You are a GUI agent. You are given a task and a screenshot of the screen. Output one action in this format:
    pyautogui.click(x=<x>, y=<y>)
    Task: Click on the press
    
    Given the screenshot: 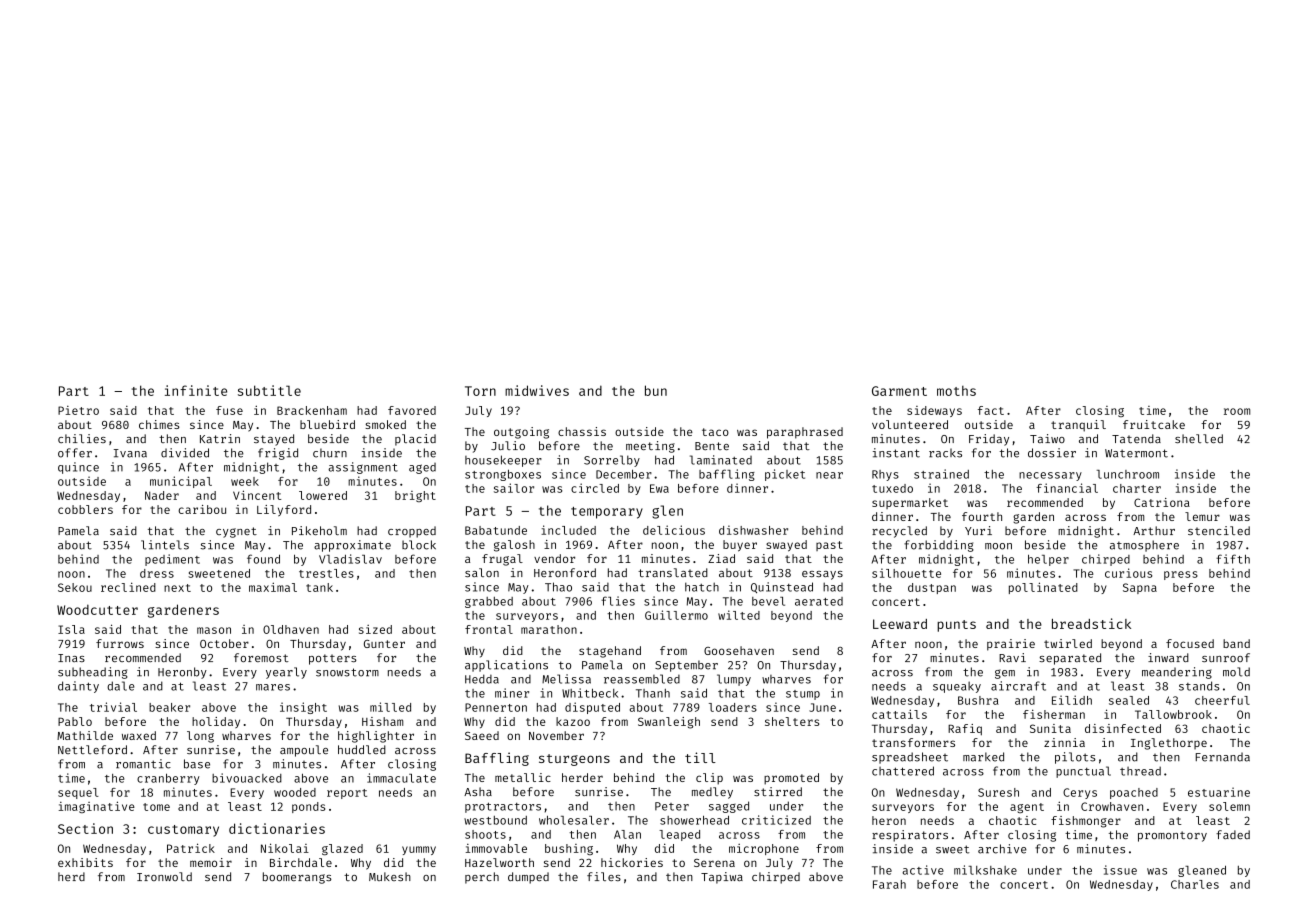 What is the action you would take?
    pyautogui.click(x=1181, y=575)
